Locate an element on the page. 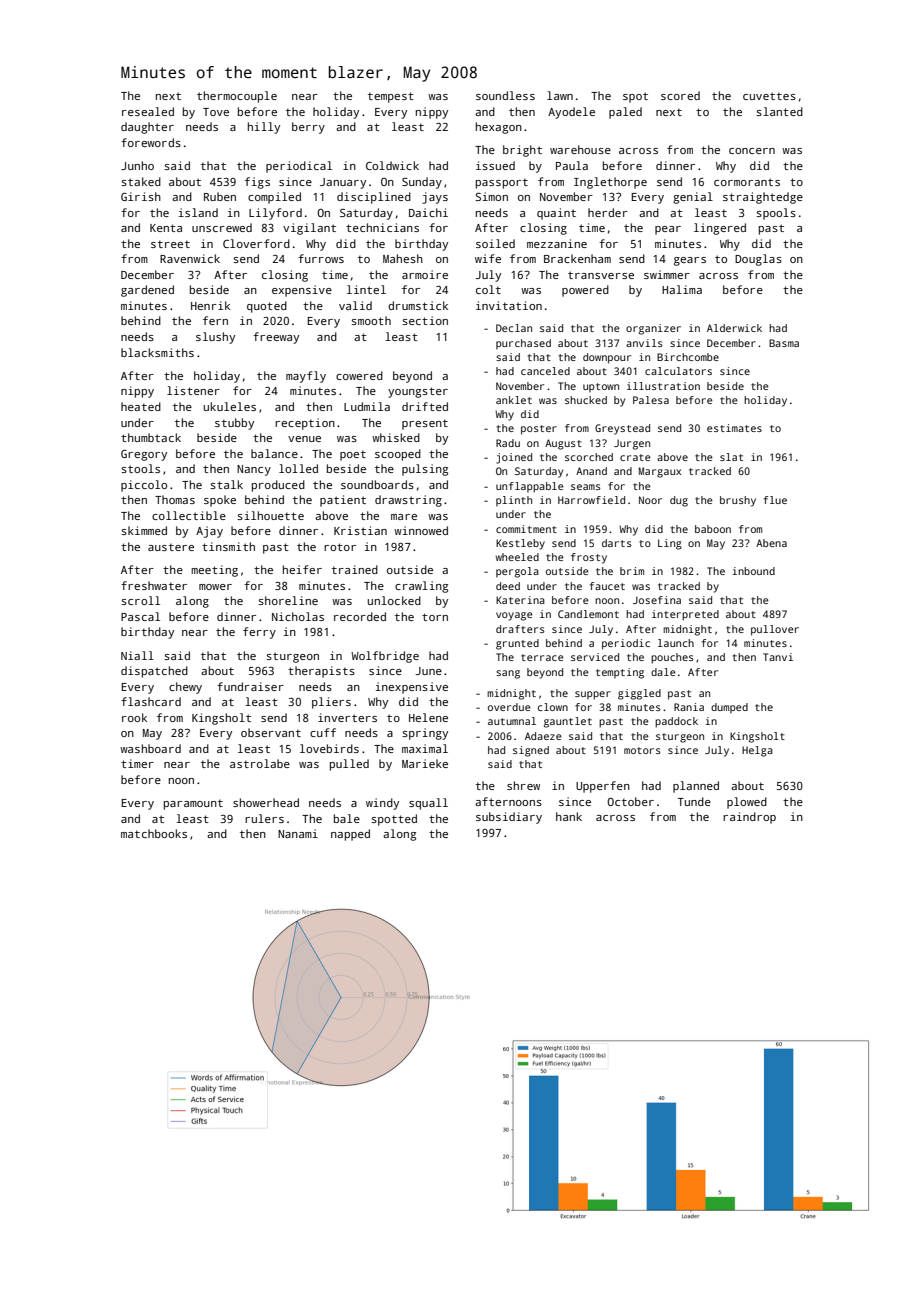 This document has width=924, height=1308. soundless is located at coordinates (505, 95).
